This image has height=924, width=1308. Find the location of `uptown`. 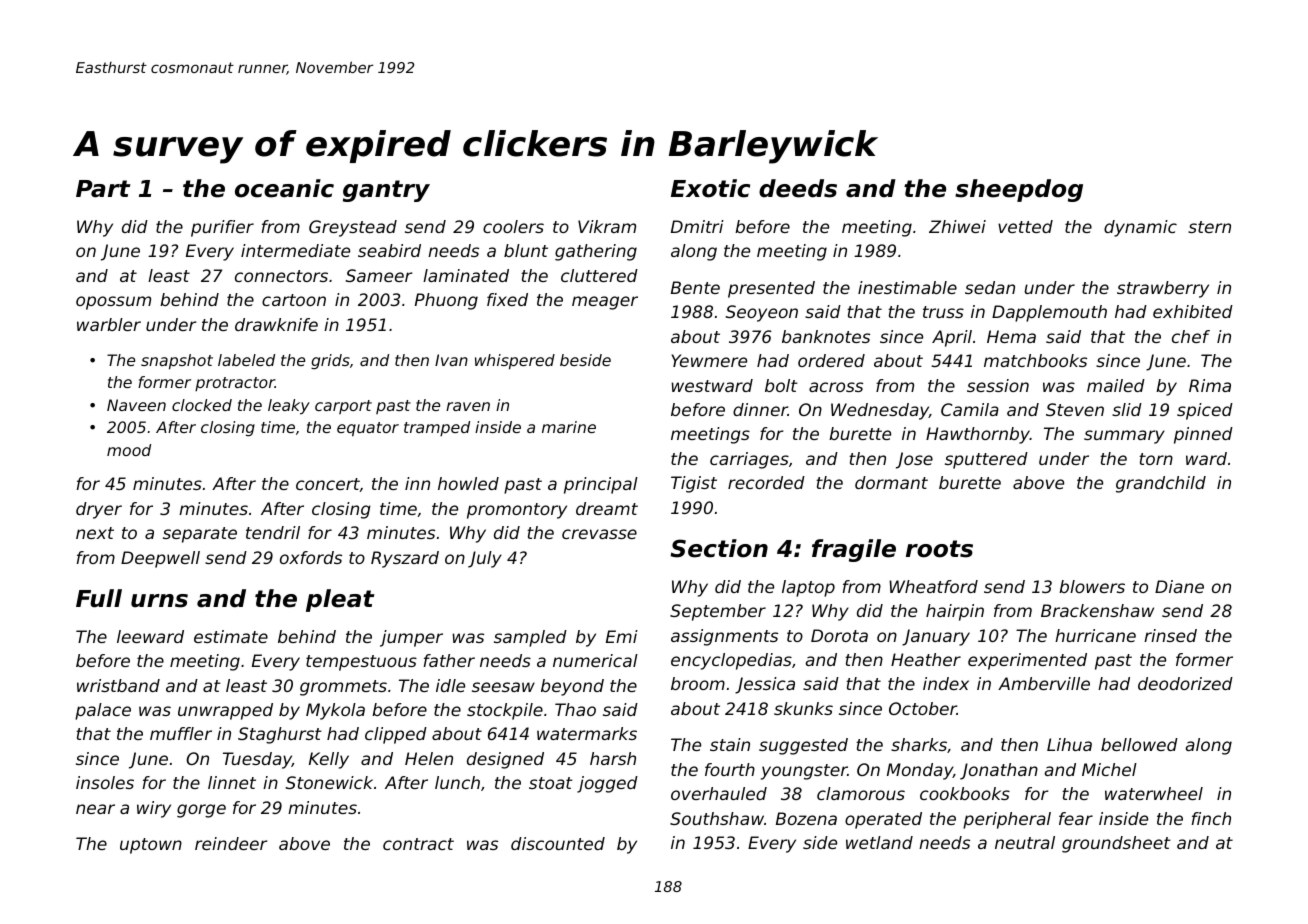

uptown is located at coordinates (151, 846).
